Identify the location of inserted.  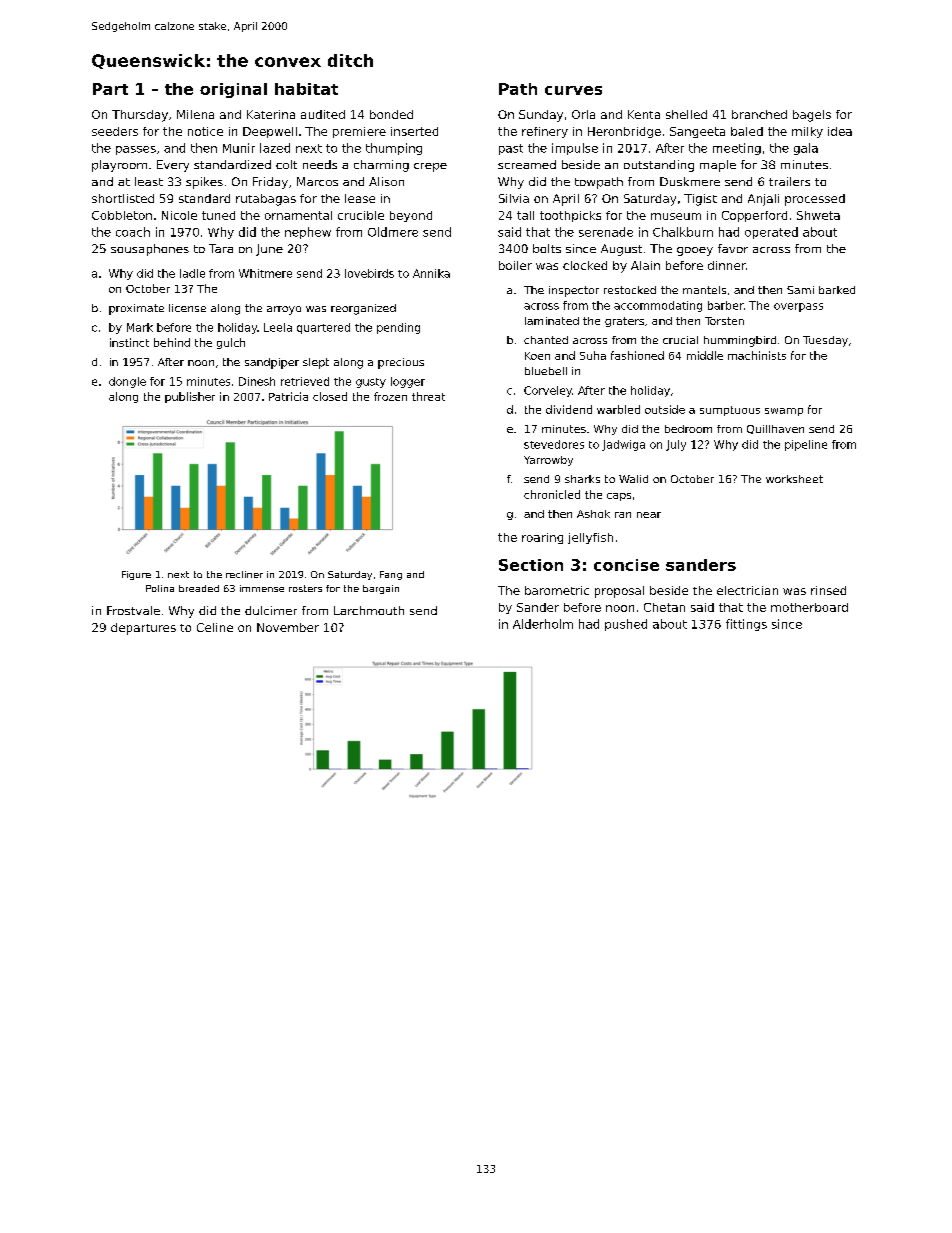
(414, 131).
